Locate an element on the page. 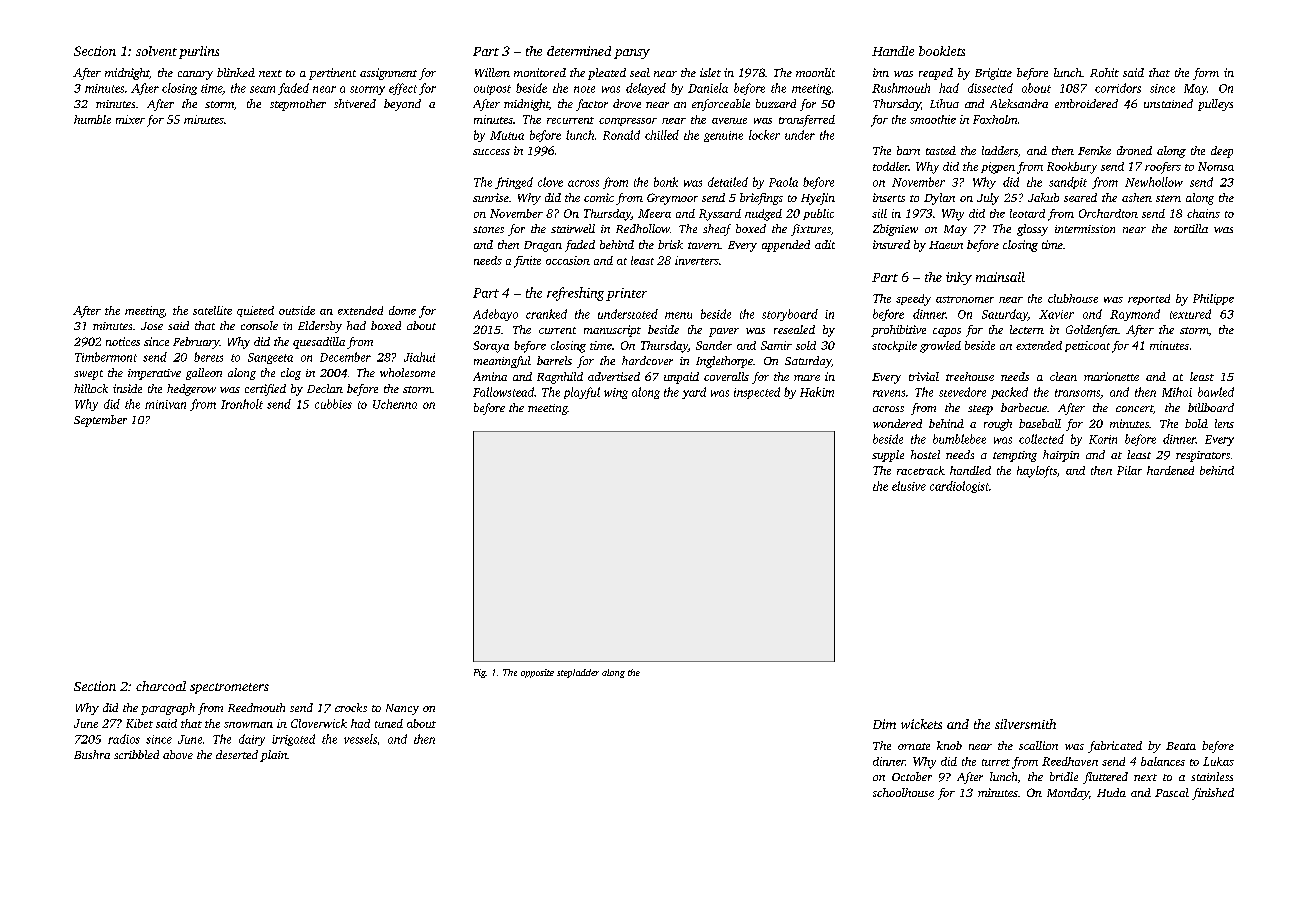 The image size is (1308, 924). stepmother is located at coordinates (298, 105).
